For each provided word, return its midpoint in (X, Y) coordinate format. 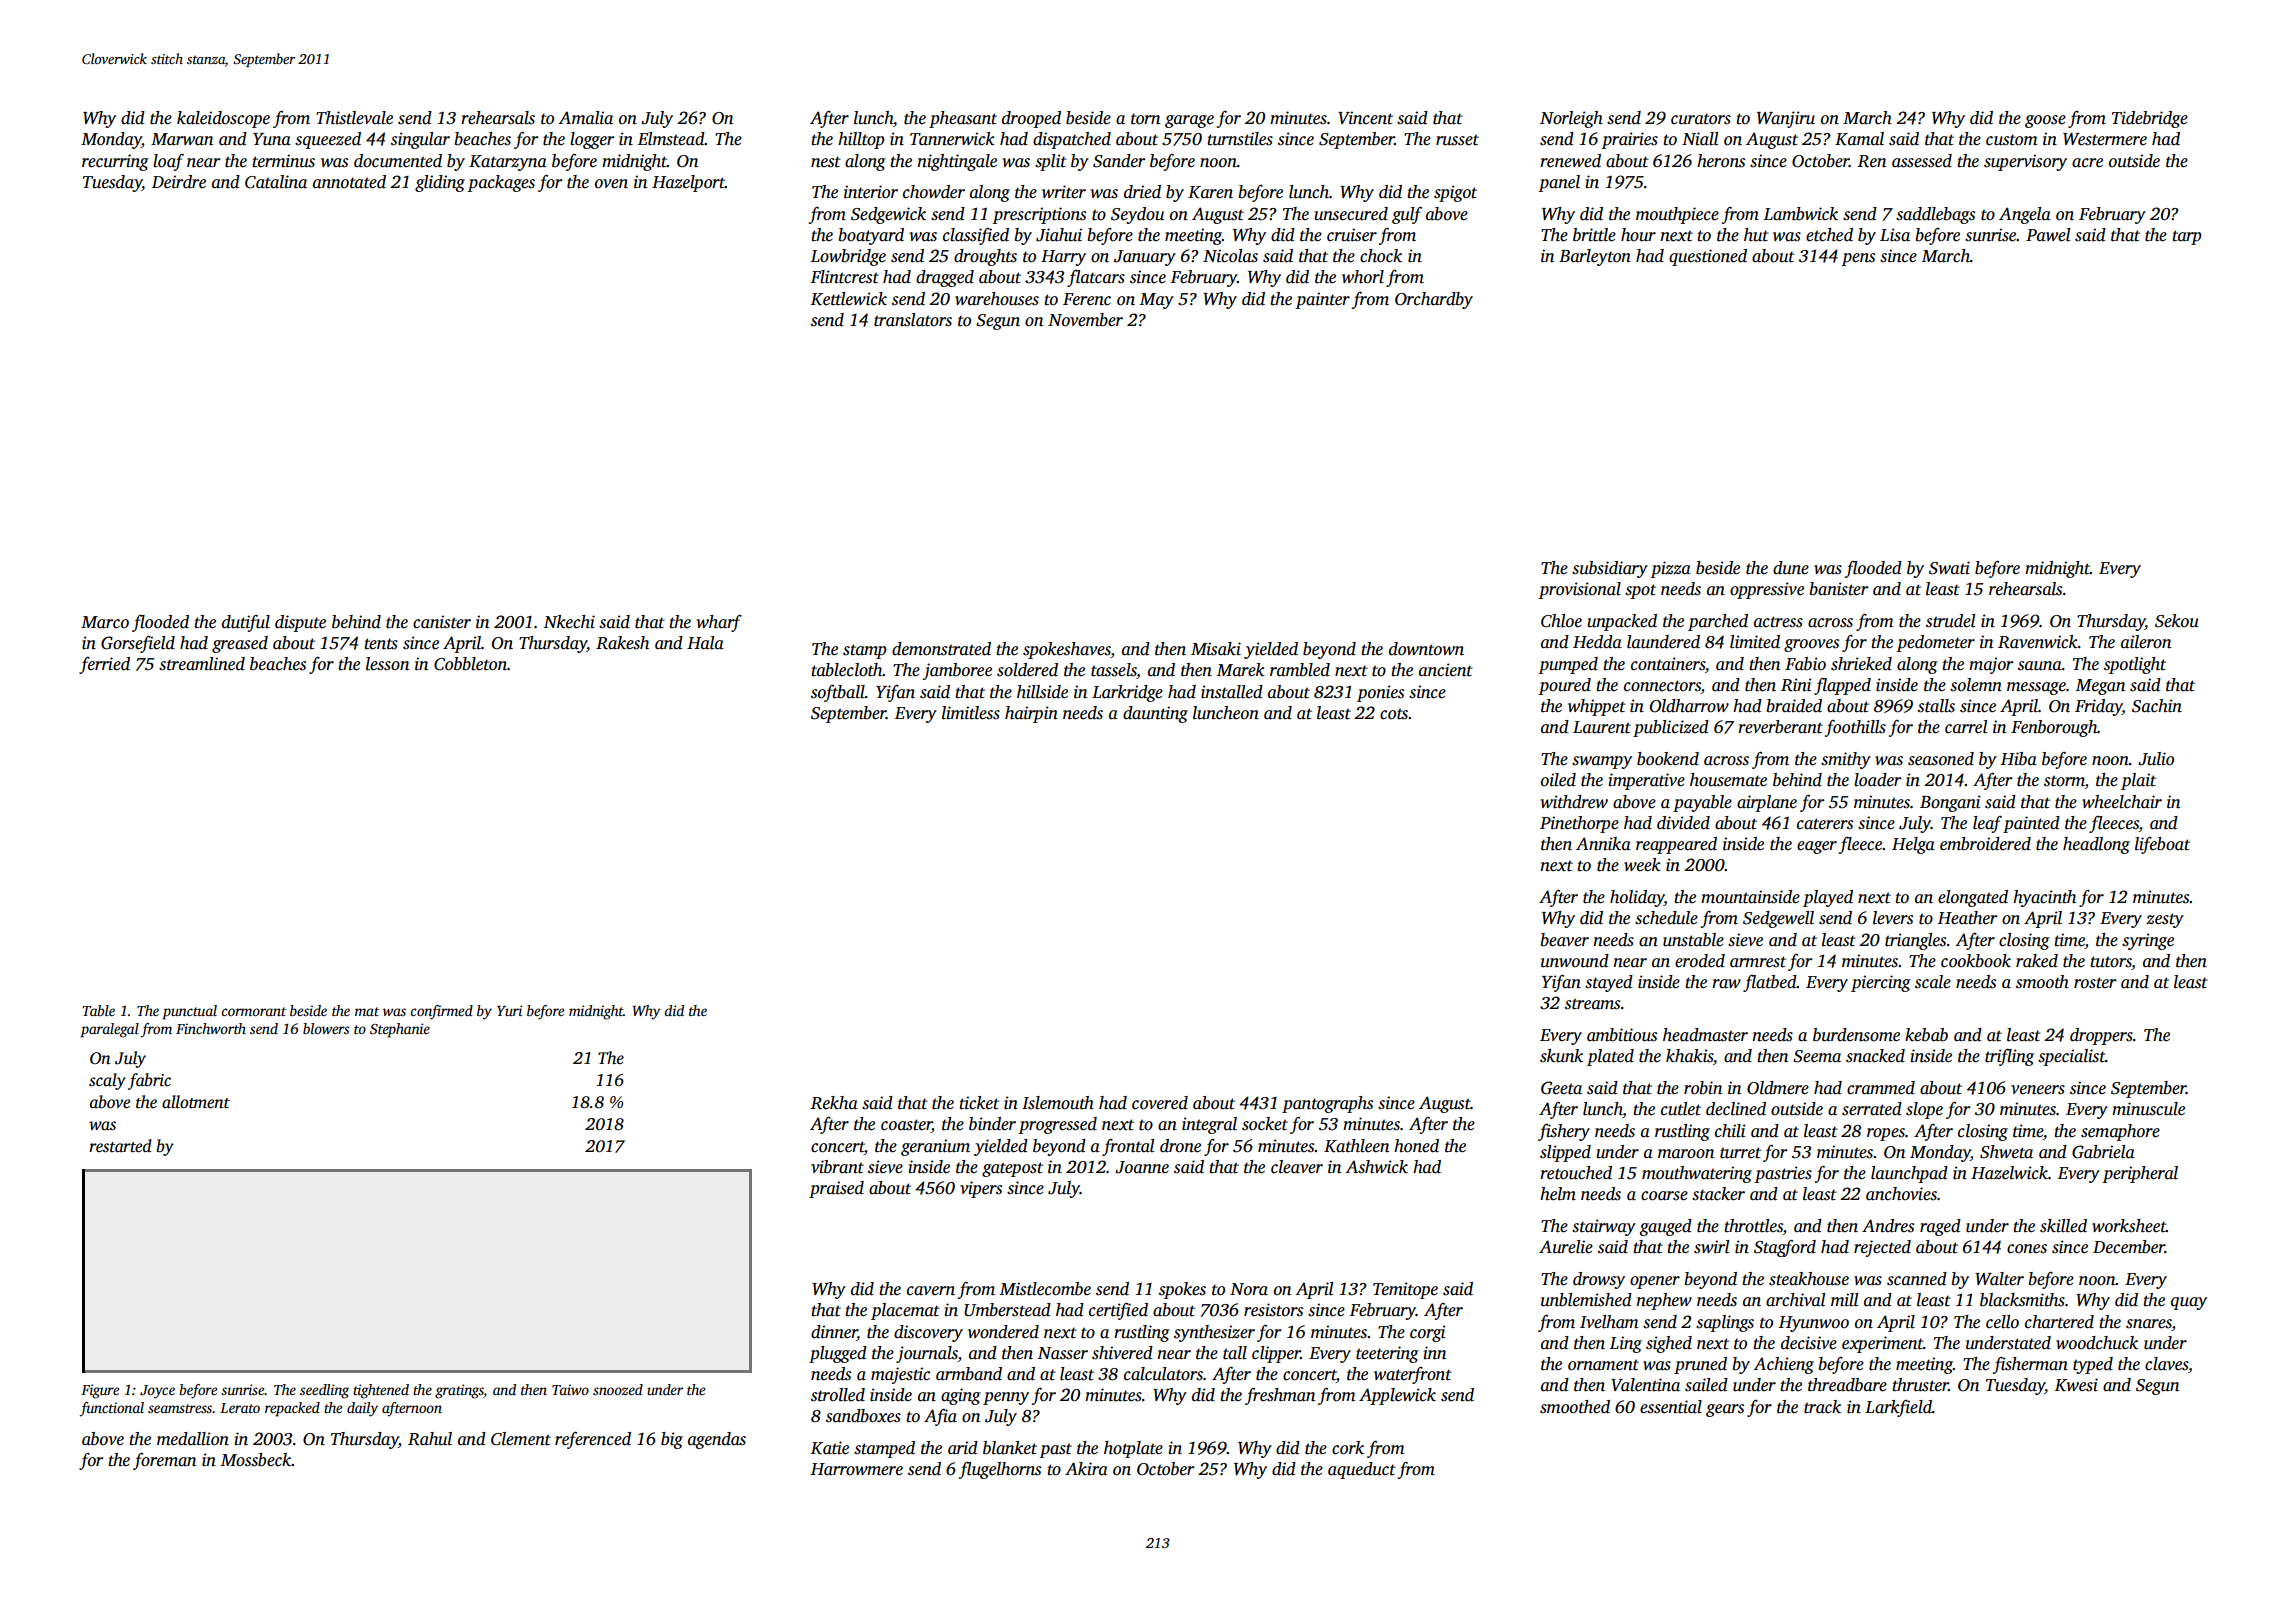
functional (111, 1409)
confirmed (441, 1012)
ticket (979, 1103)
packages (501, 183)
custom (2011, 140)
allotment (196, 1102)
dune (1791, 568)
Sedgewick (888, 215)
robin (1703, 1088)
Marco (105, 622)
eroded (1700, 961)
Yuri (509, 1010)
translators (913, 320)
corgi (1428, 1333)
